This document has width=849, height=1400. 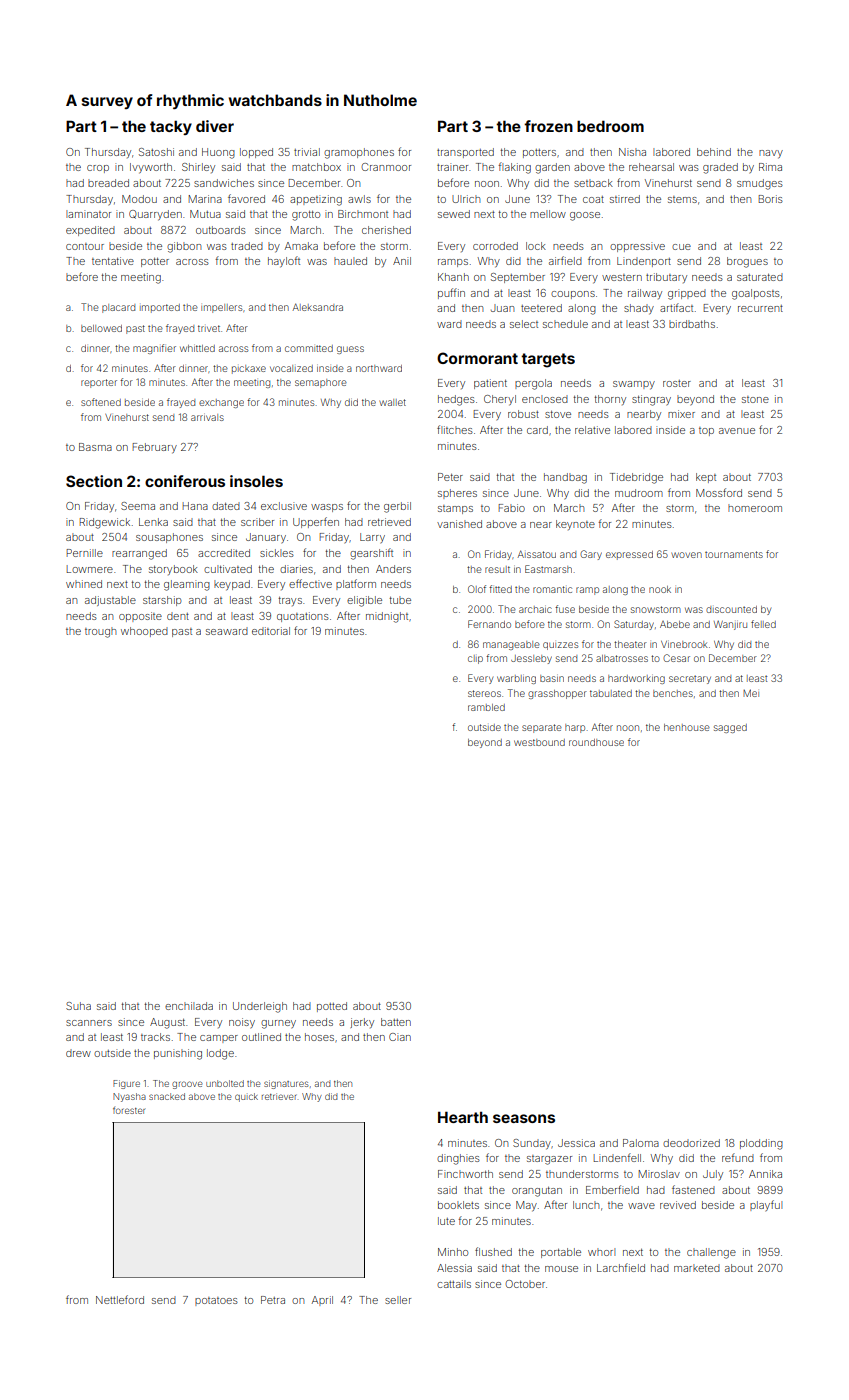 What do you see at coordinates (706, 431) in the document?
I see `top` at bounding box center [706, 431].
